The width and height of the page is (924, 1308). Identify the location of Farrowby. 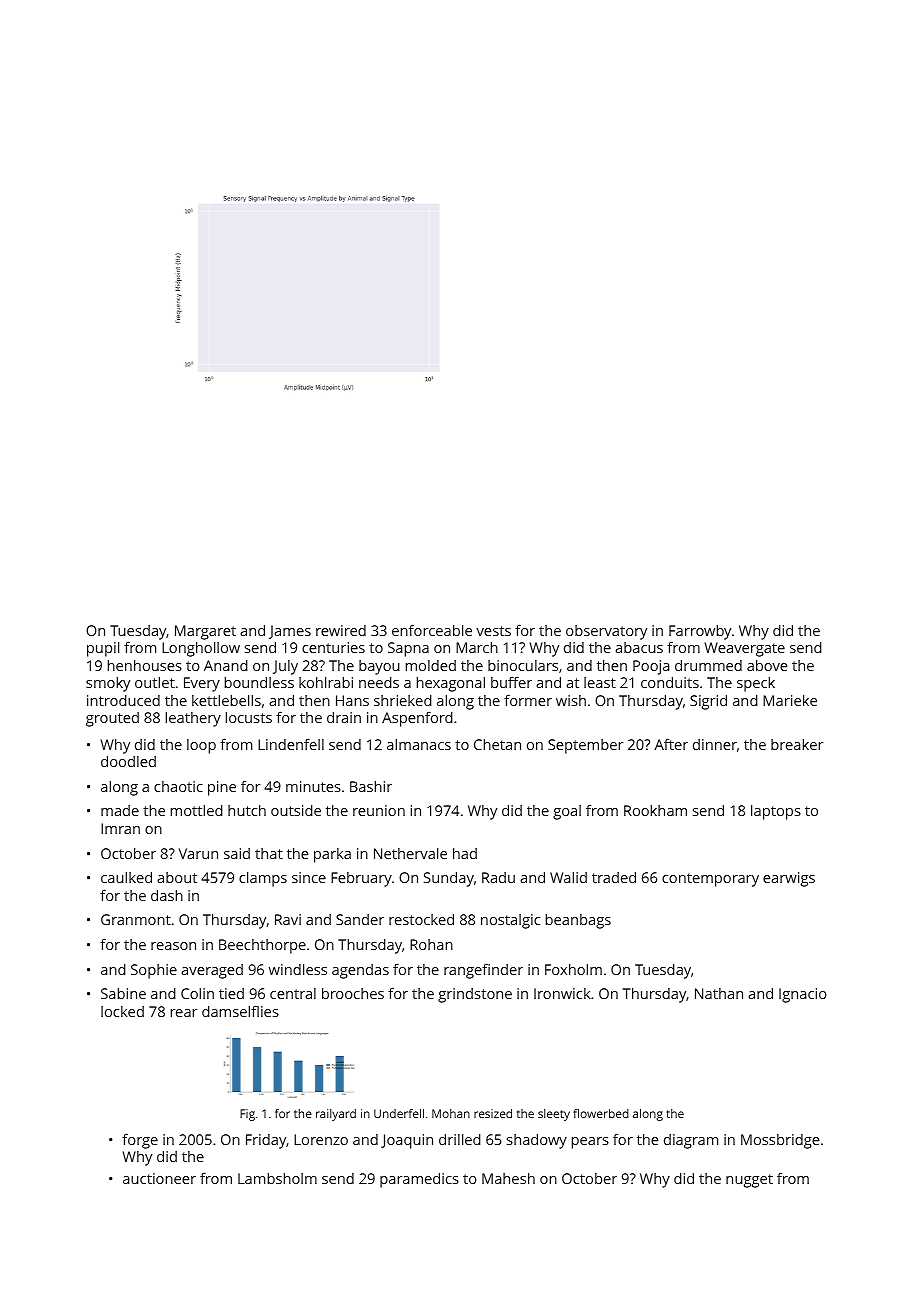
(700, 632).
